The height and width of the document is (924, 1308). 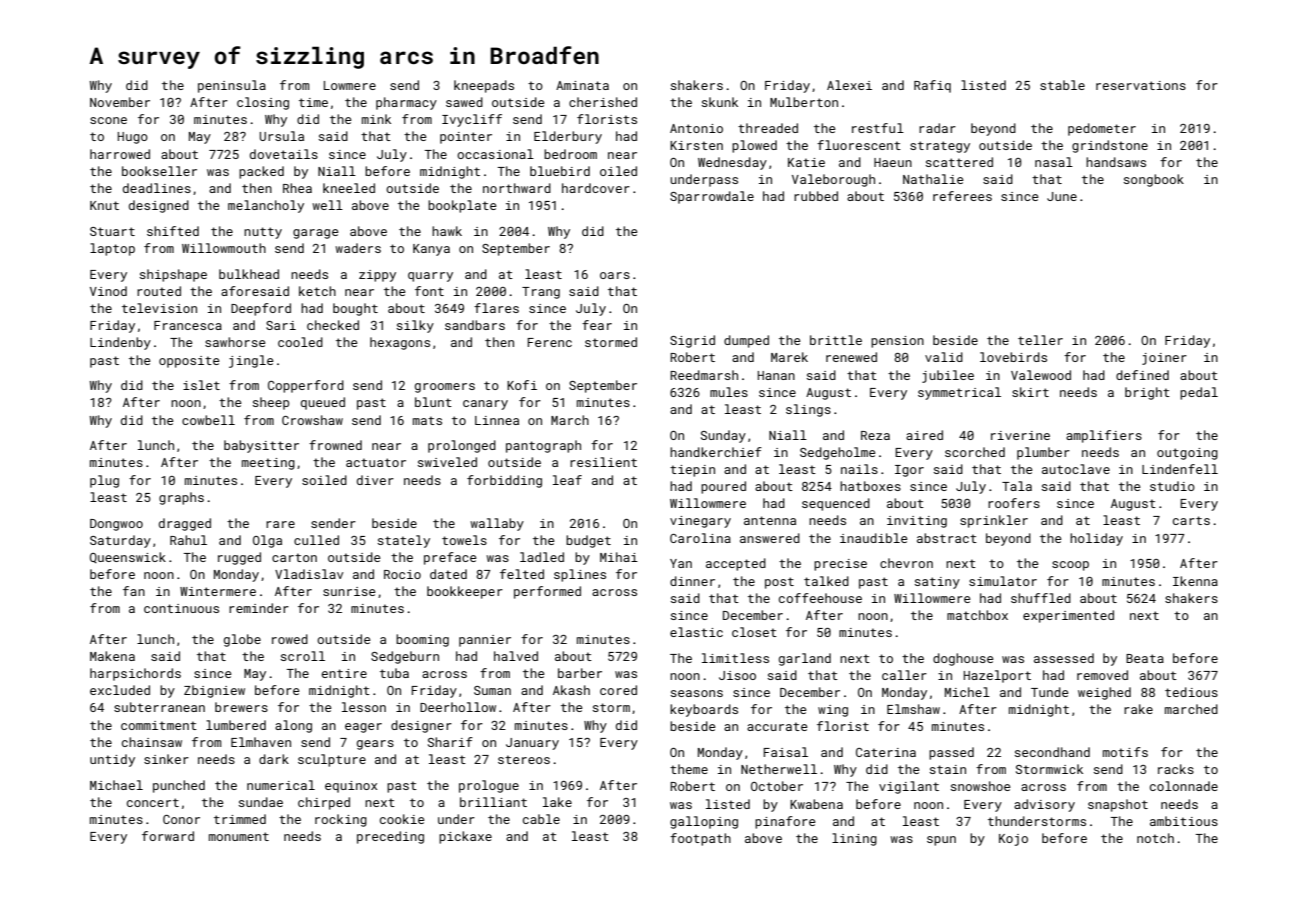 What do you see at coordinates (689, 769) in the document?
I see `theme` at bounding box center [689, 769].
